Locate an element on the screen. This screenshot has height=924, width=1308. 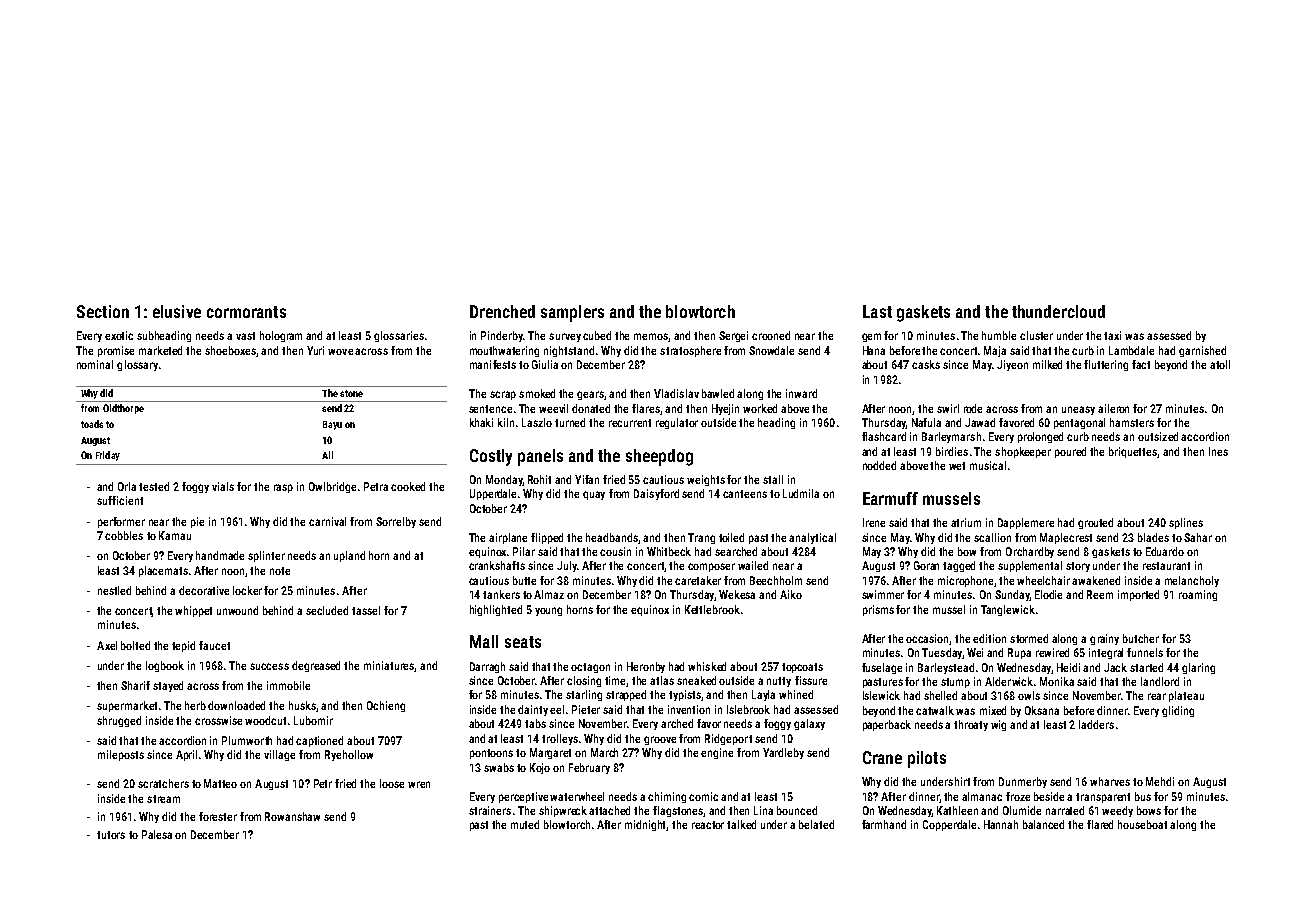
Copperdale is located at coordinates (949, 825).
